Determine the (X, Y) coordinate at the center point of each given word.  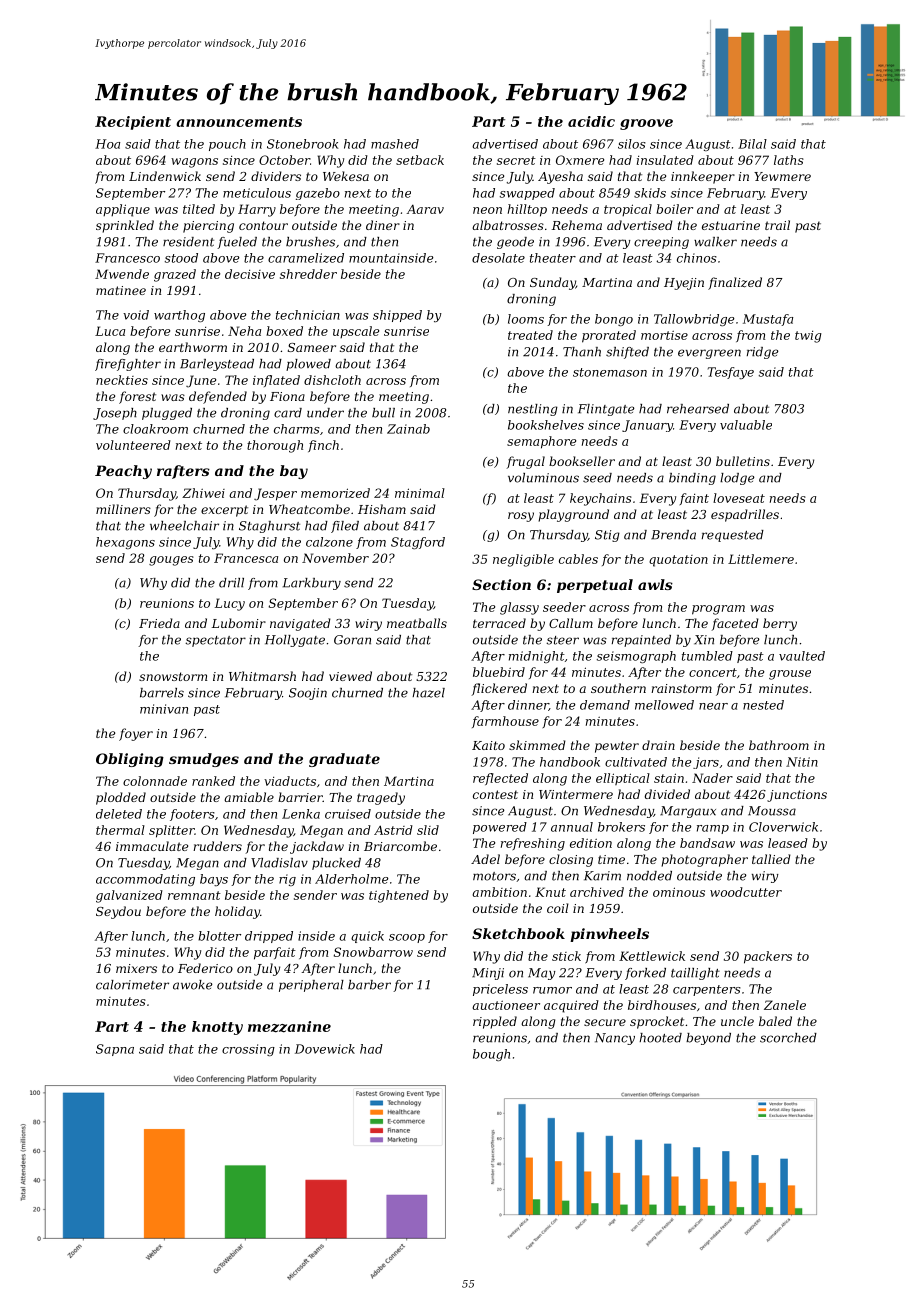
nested (763, 705)
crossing (248, 1050)
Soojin (308, 694)
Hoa (107, 144)
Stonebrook (302, 144)
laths (789, 160)
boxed (284, 331)
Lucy (230, 604)
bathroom (779, 745)
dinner (528, 705)
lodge (737, 479)
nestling (533, 410)
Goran (352, 640)
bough (491, 1055)
